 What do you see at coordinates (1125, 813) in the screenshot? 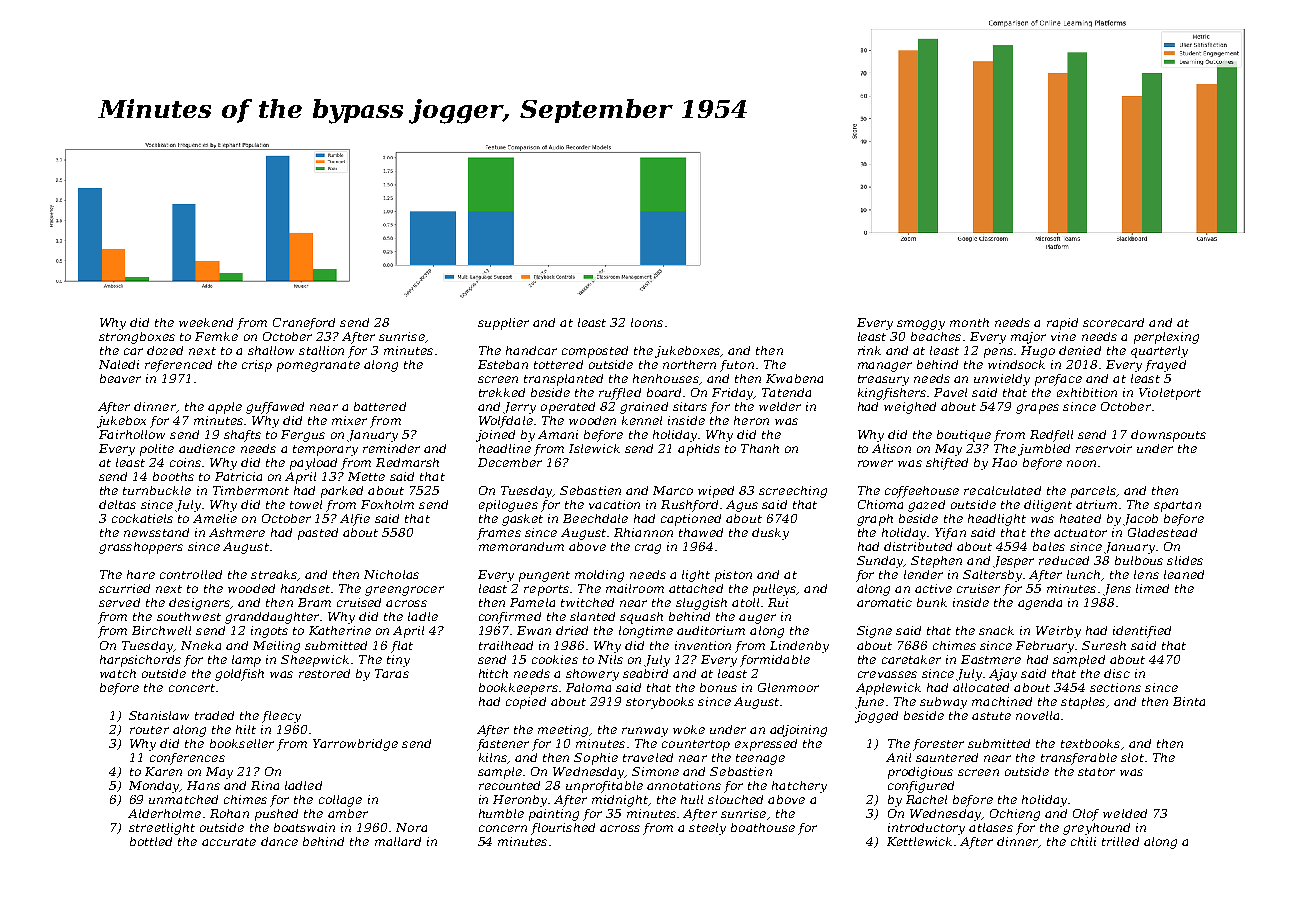
I see `welded` at bounding box center [1125, 813].
